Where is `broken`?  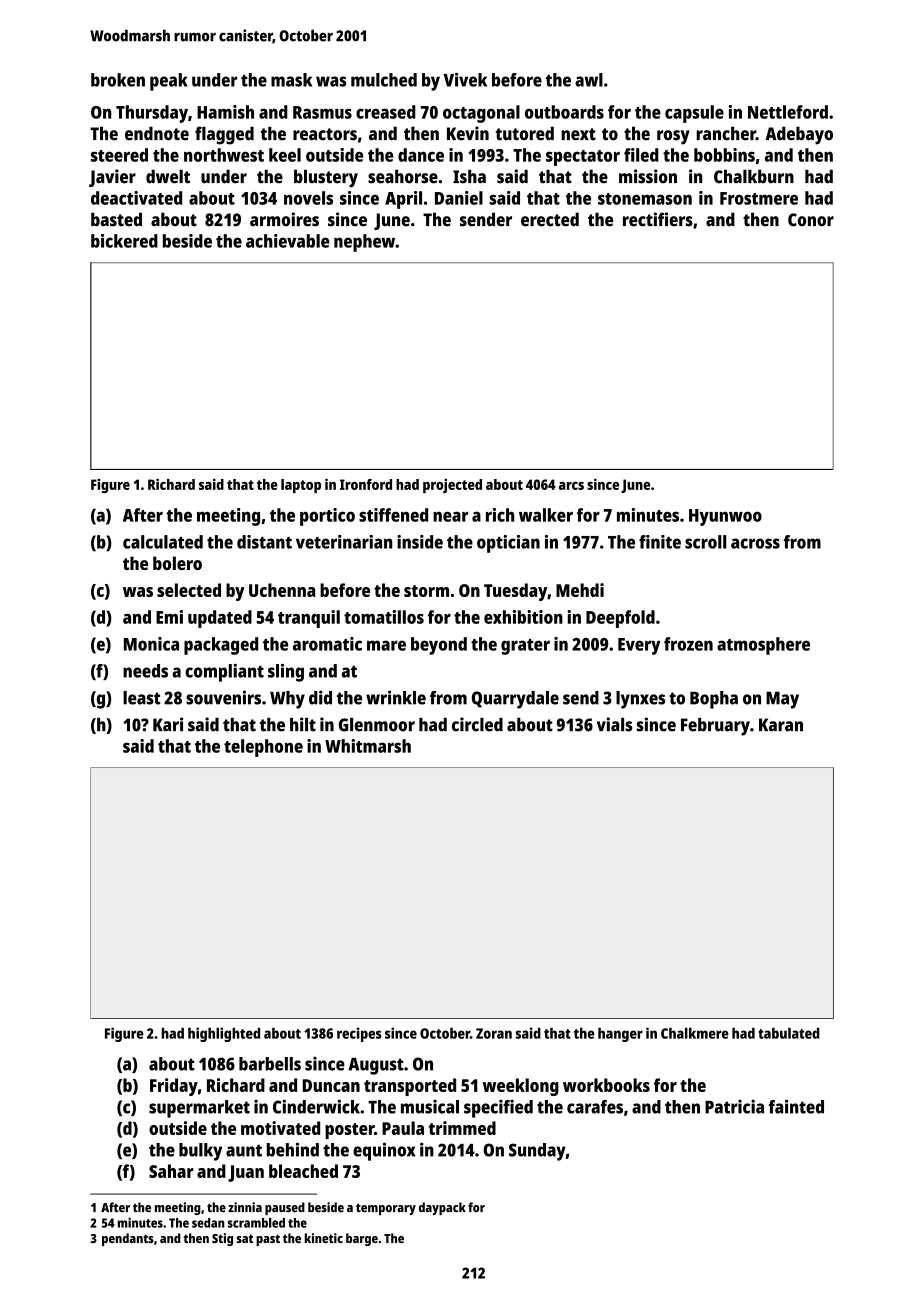
broken is located at coordinates (118, 80).
